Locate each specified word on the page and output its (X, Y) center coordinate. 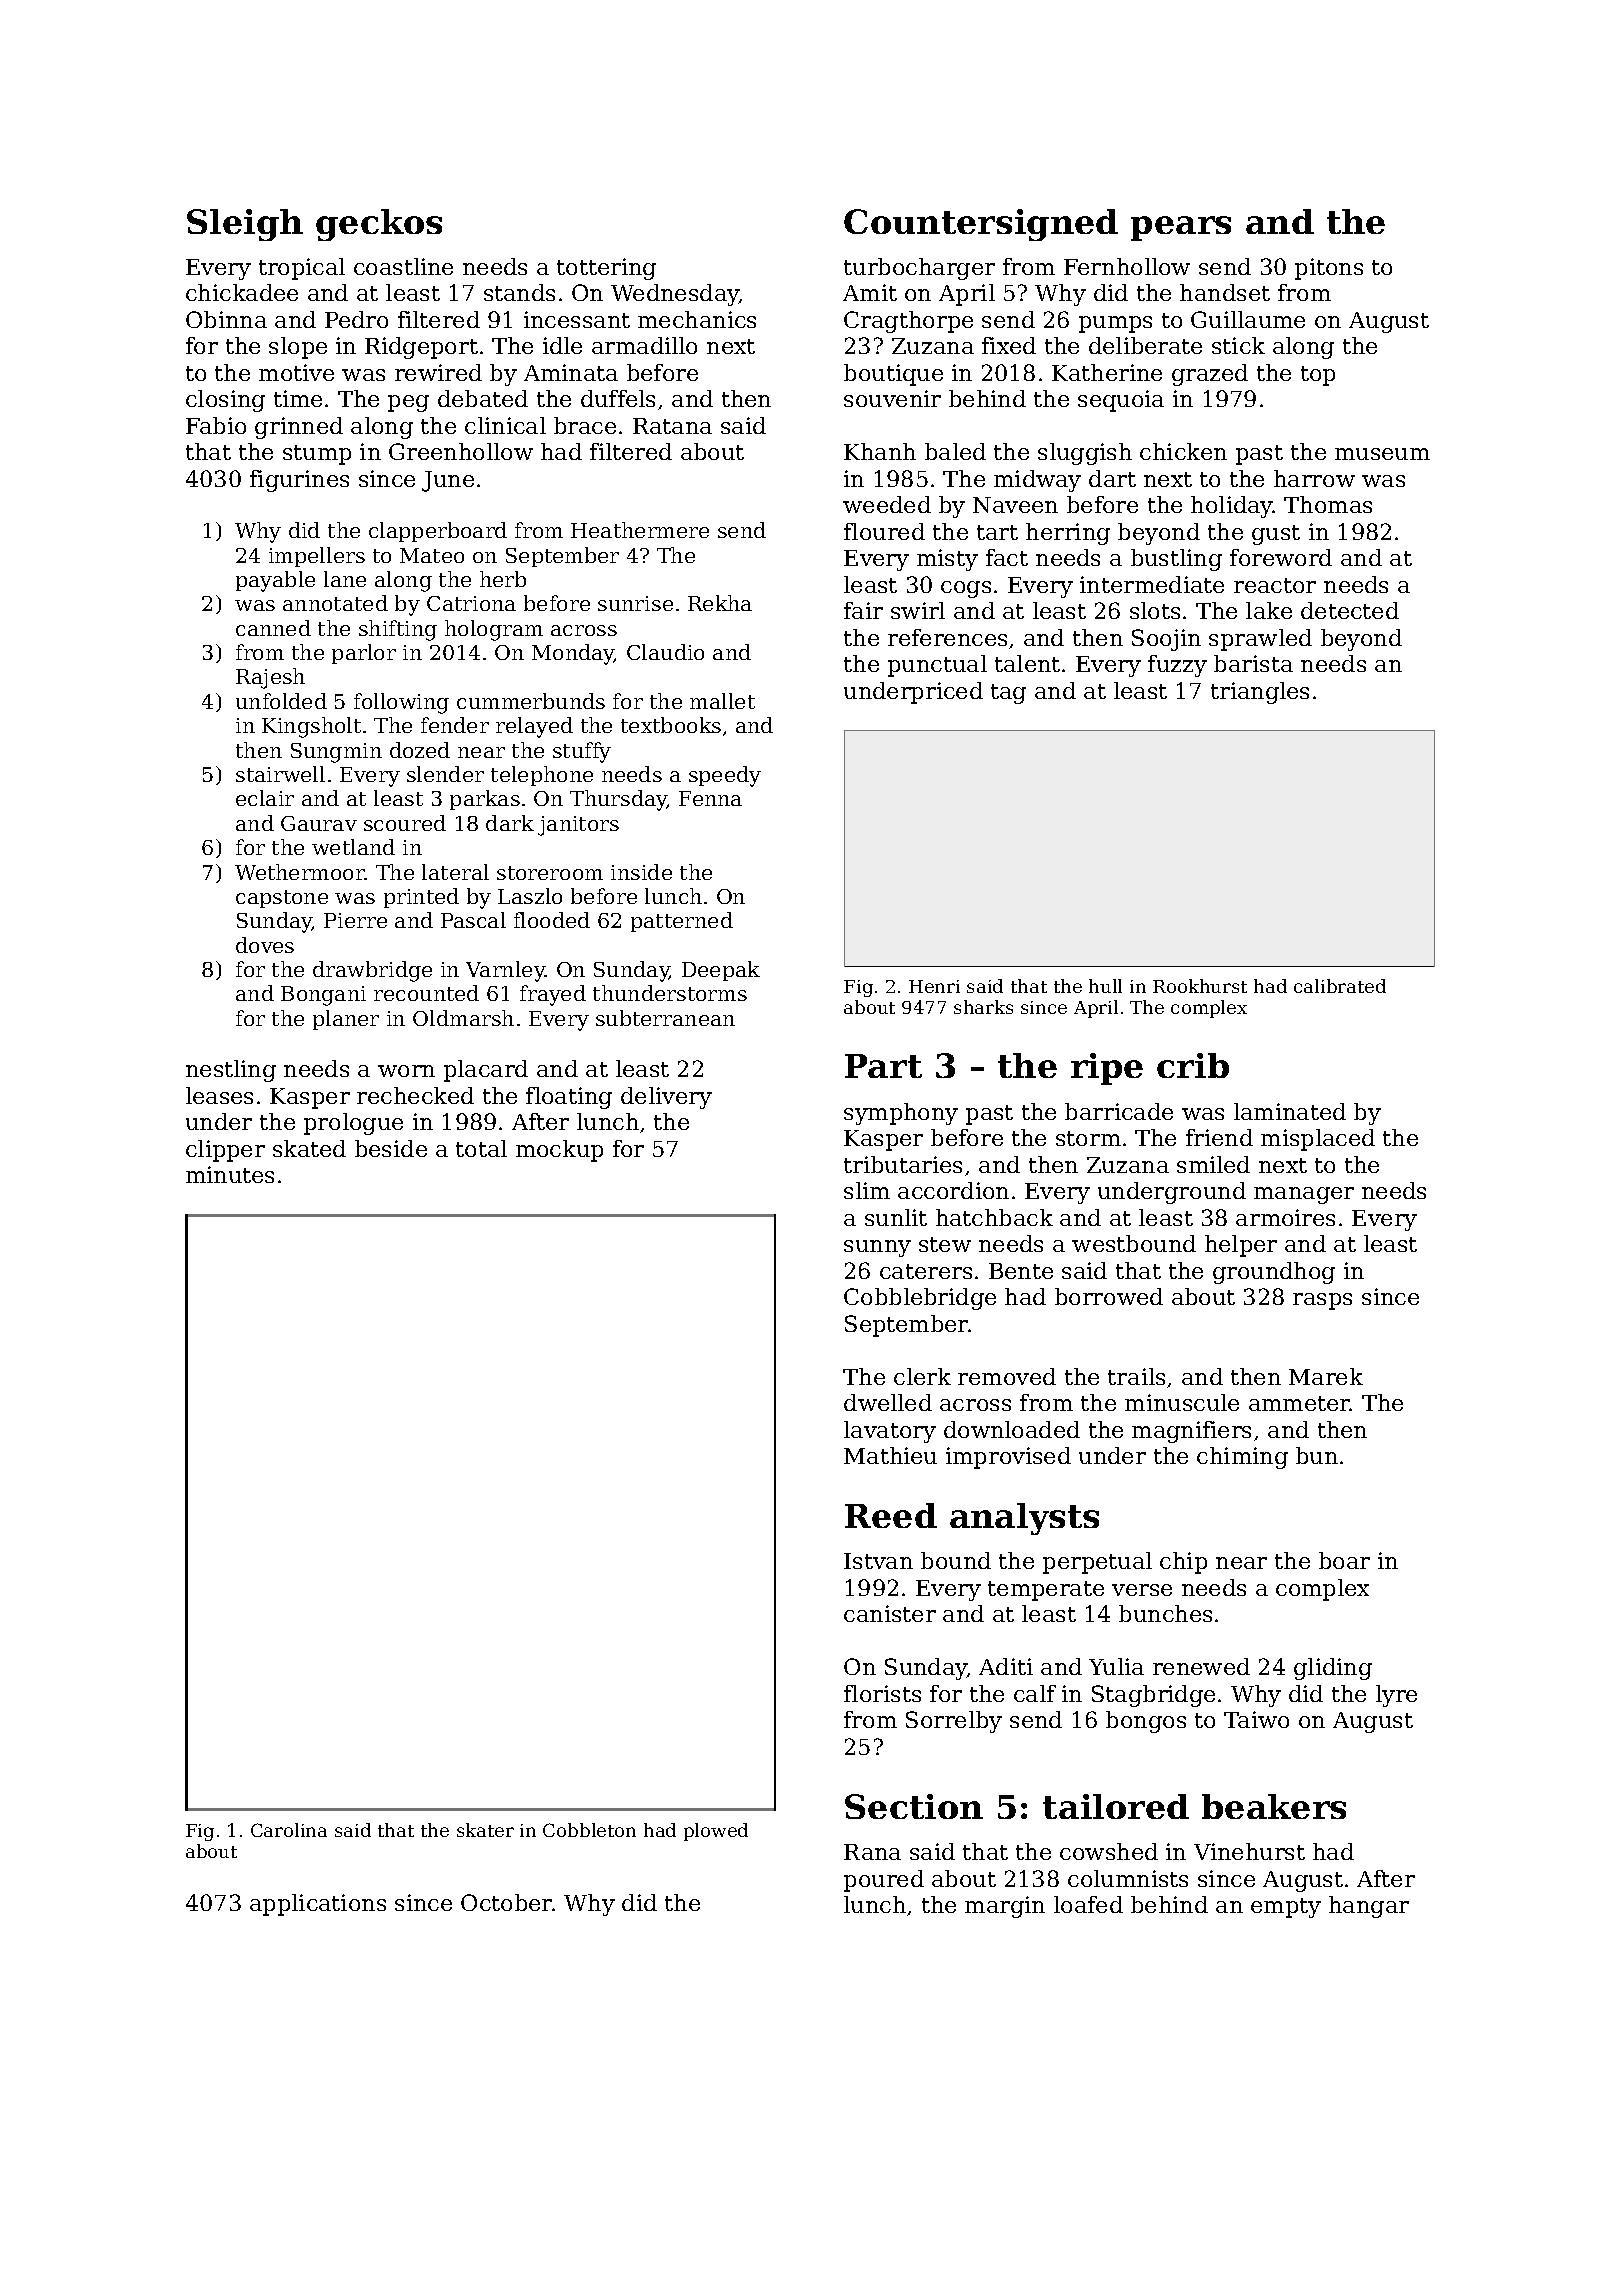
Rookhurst (1200, 986)
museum (1382, 454)
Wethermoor (300, 872)
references (947, 637)
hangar (1369, 1907)
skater (485, 1830)
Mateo (432, 555)
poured (884, 1881)
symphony (901, 1114)
